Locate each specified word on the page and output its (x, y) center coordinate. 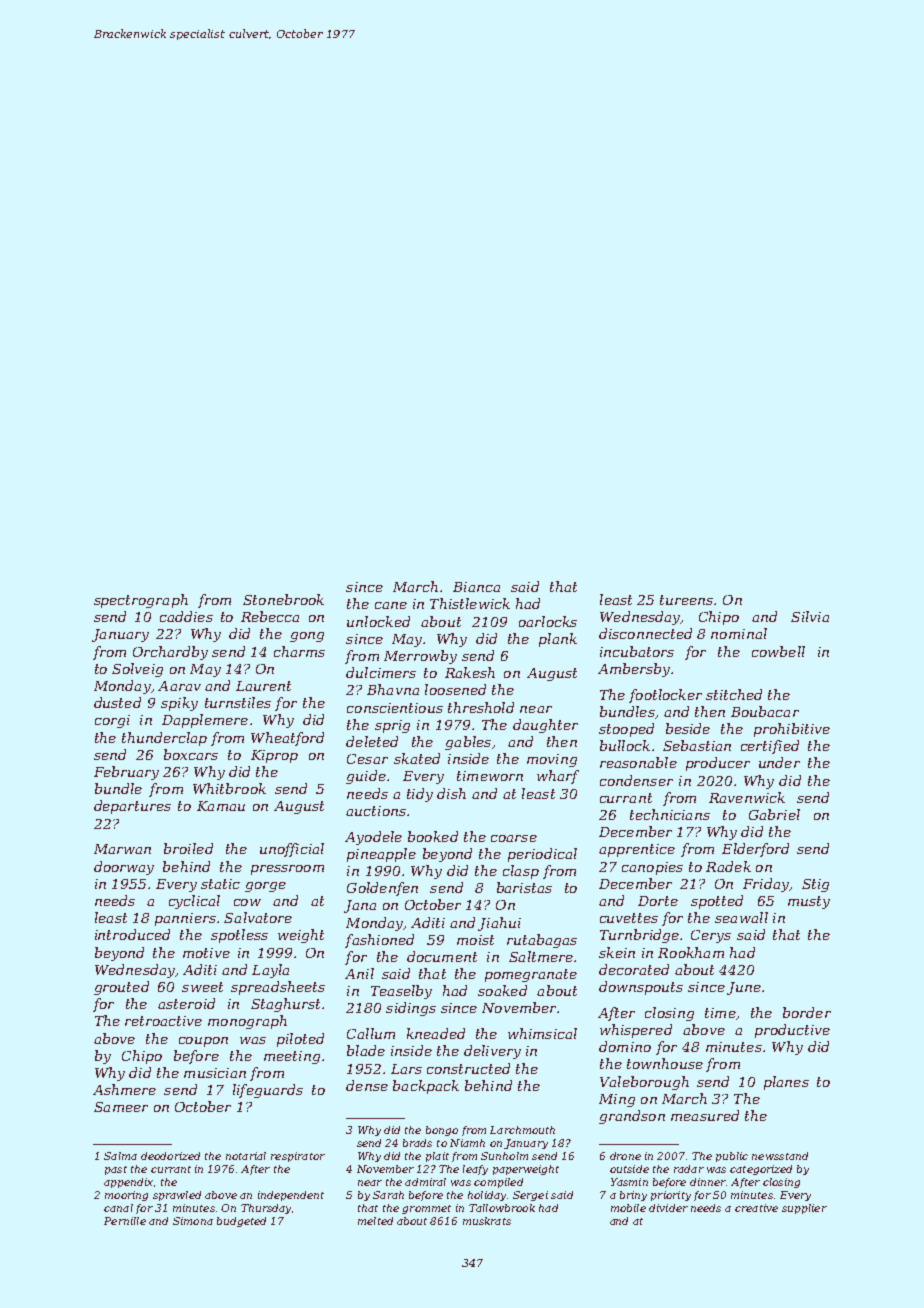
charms (299, 651)
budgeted (241, 1222)
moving (552, 760)
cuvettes (629, 918)
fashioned (379, 941)
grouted (121, 988)
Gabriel (774, 814)
